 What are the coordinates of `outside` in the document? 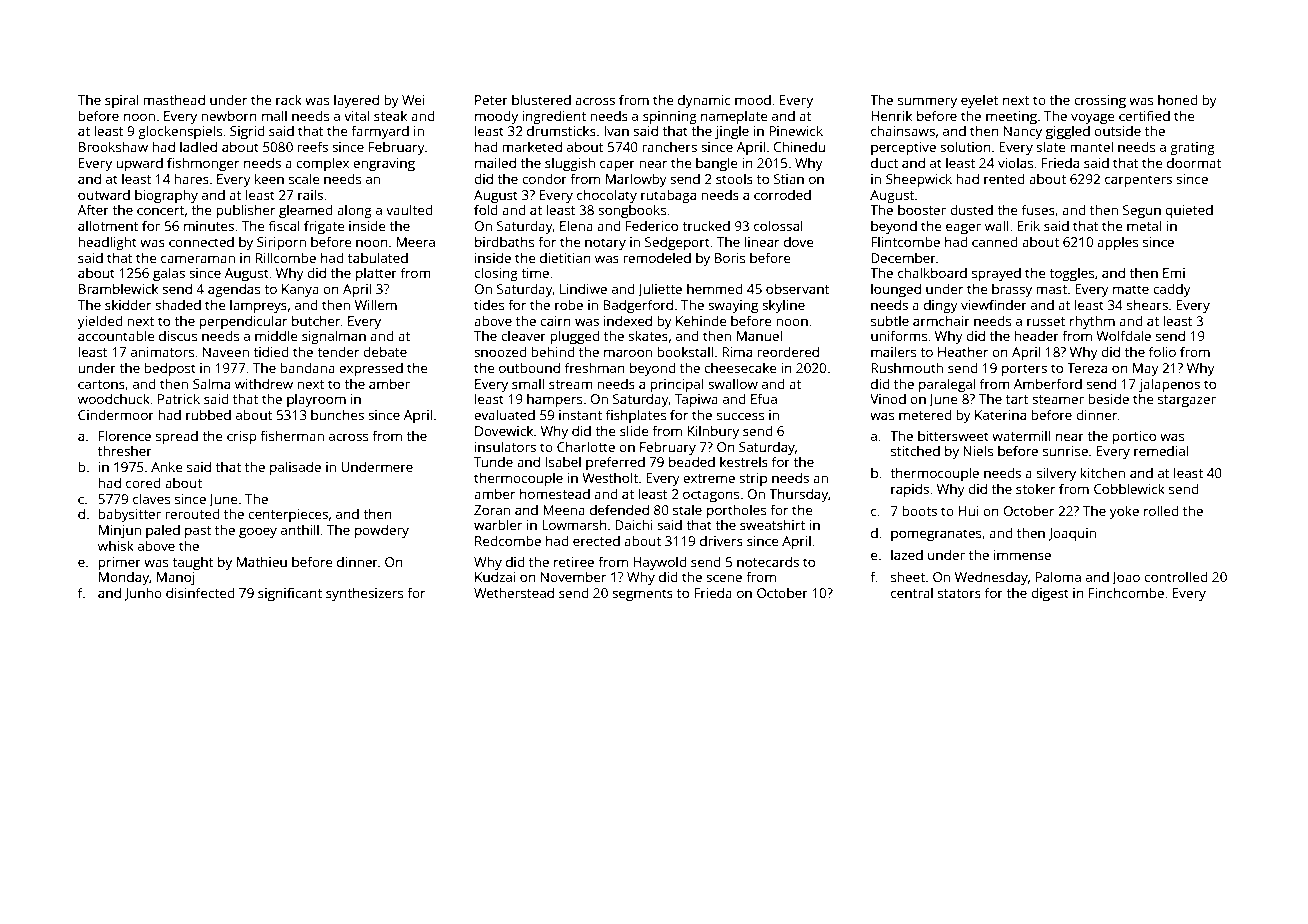 It's located at (1117, 130).
